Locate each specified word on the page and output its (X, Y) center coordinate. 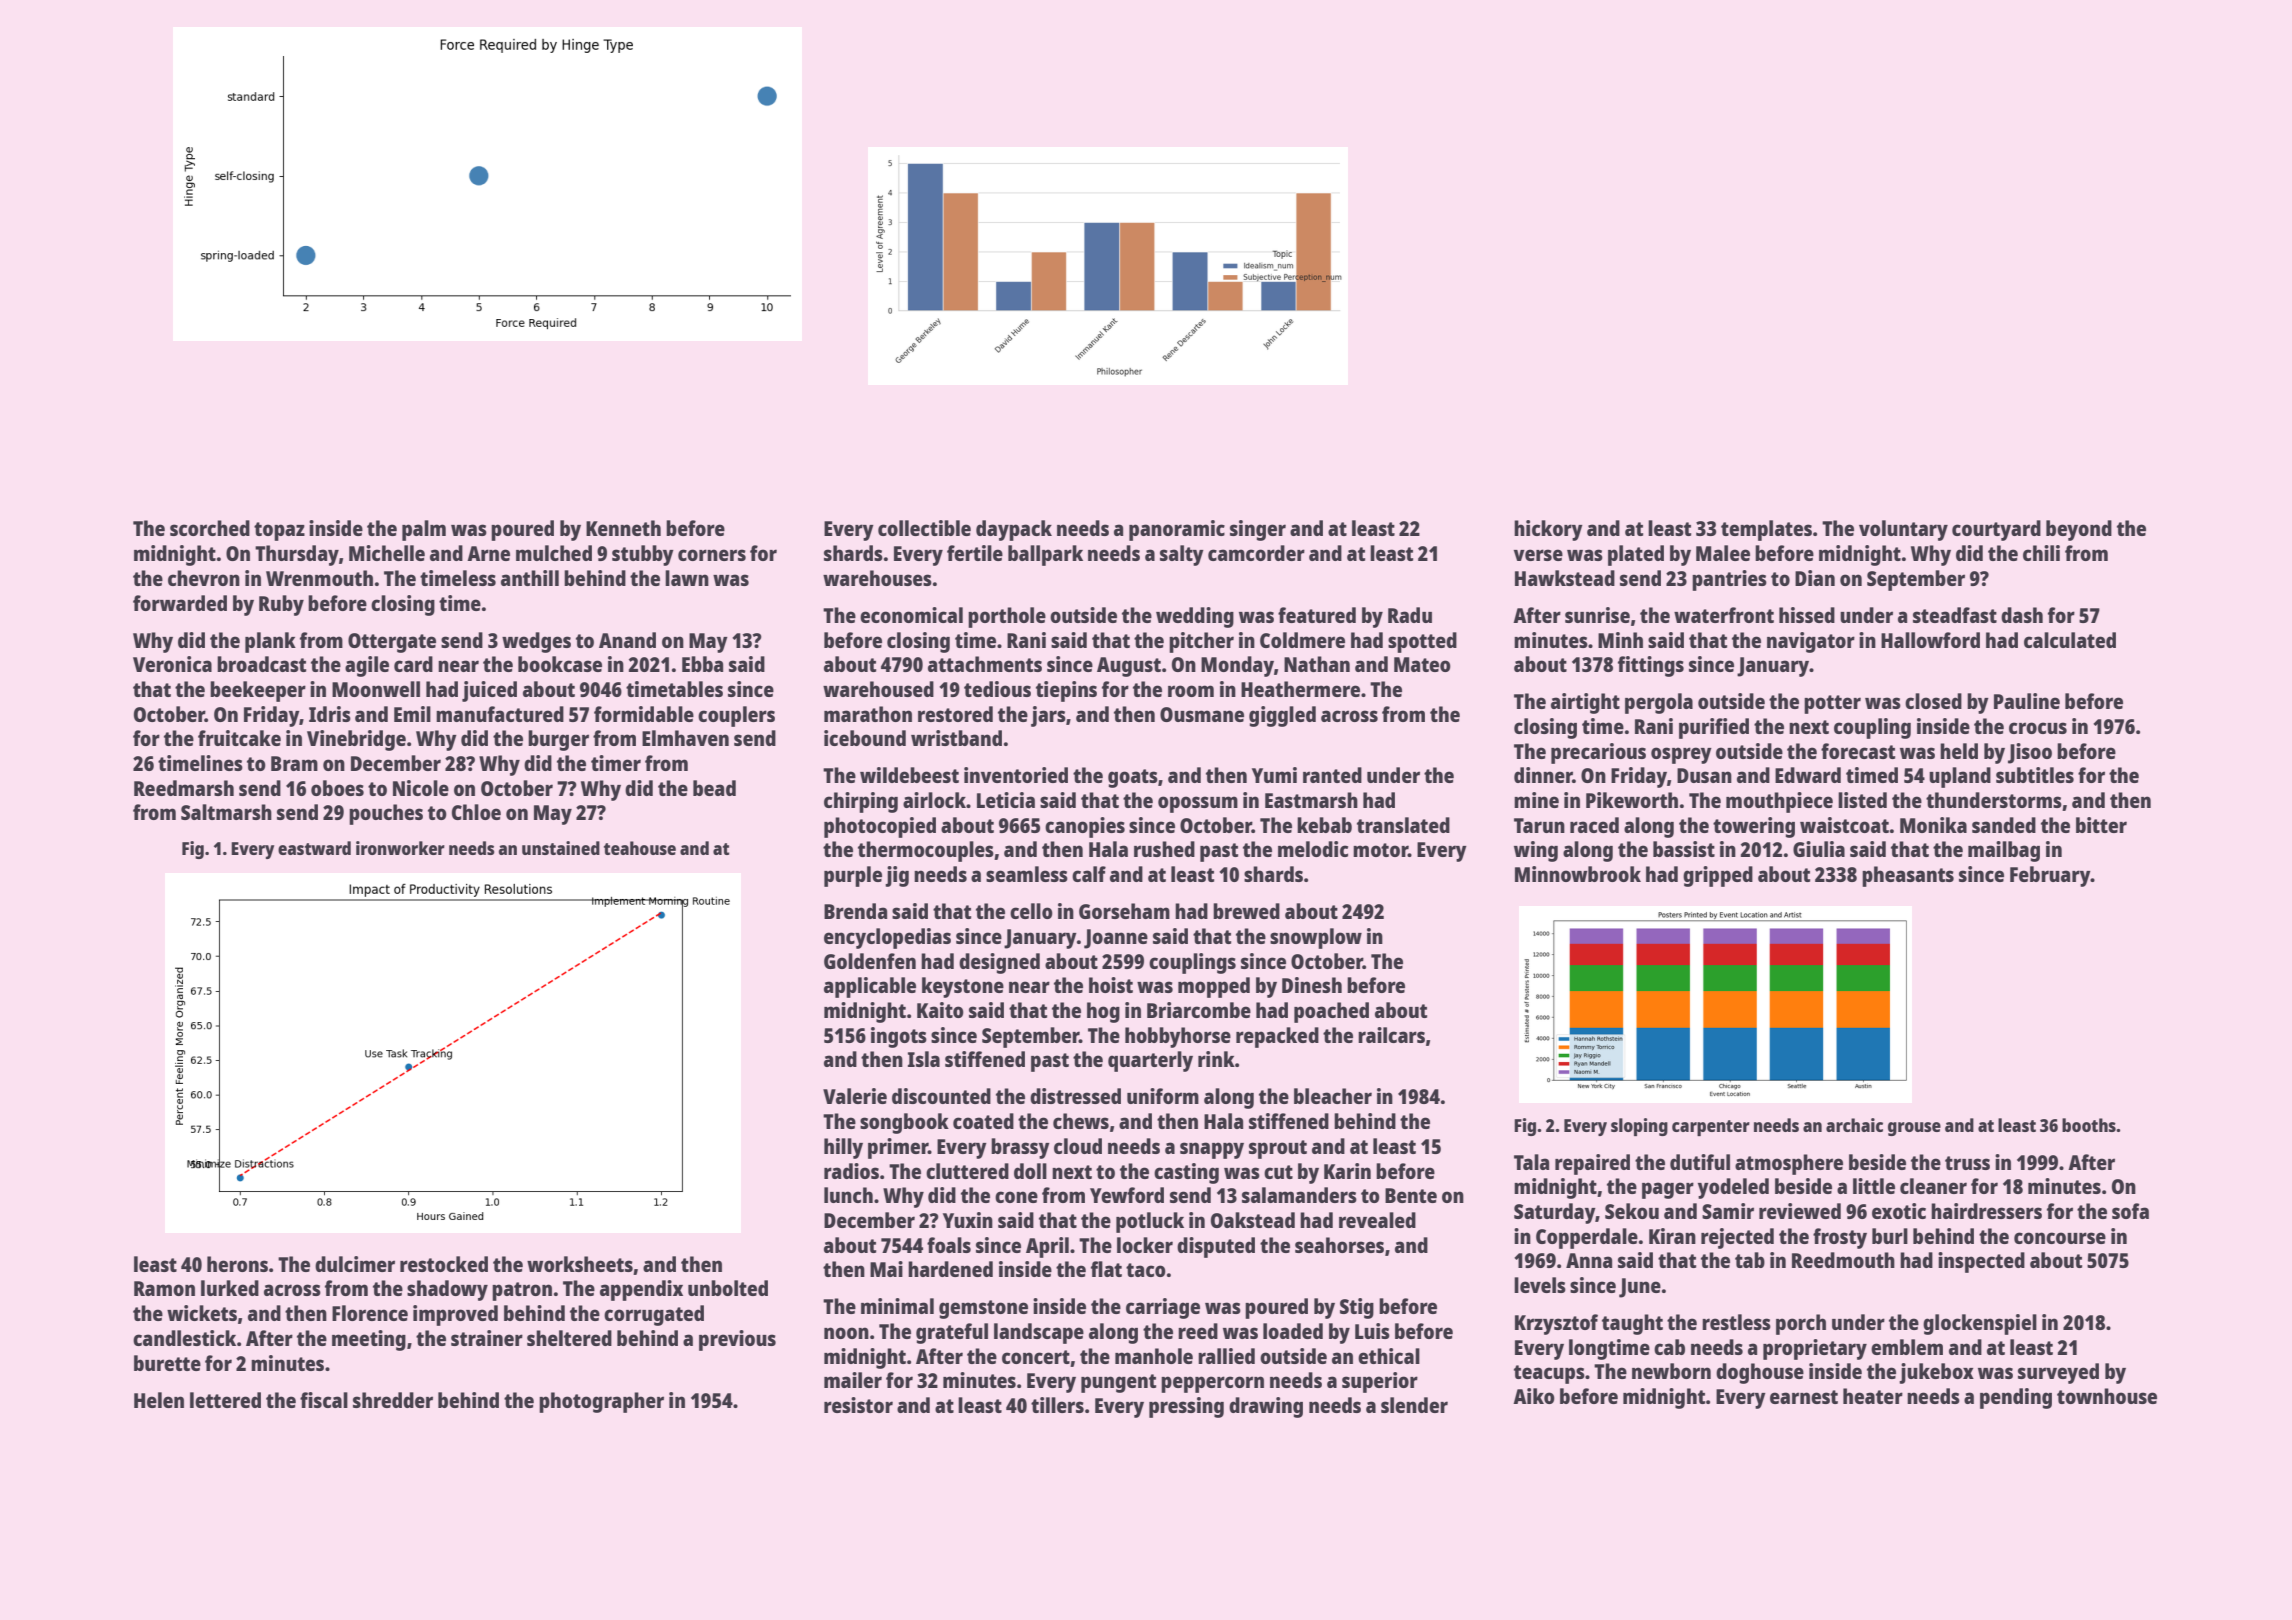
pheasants (1908, 876)
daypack (1014, 530)
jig (897, 876)
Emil (412, 714)
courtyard (1996, 530)
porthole (1007, 617)
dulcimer (355, 1264)
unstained (561, 848)
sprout (1278, 1149)
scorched (210, 528)
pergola (1659, 703)
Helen (159, 1400)
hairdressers (1986, 1211)
